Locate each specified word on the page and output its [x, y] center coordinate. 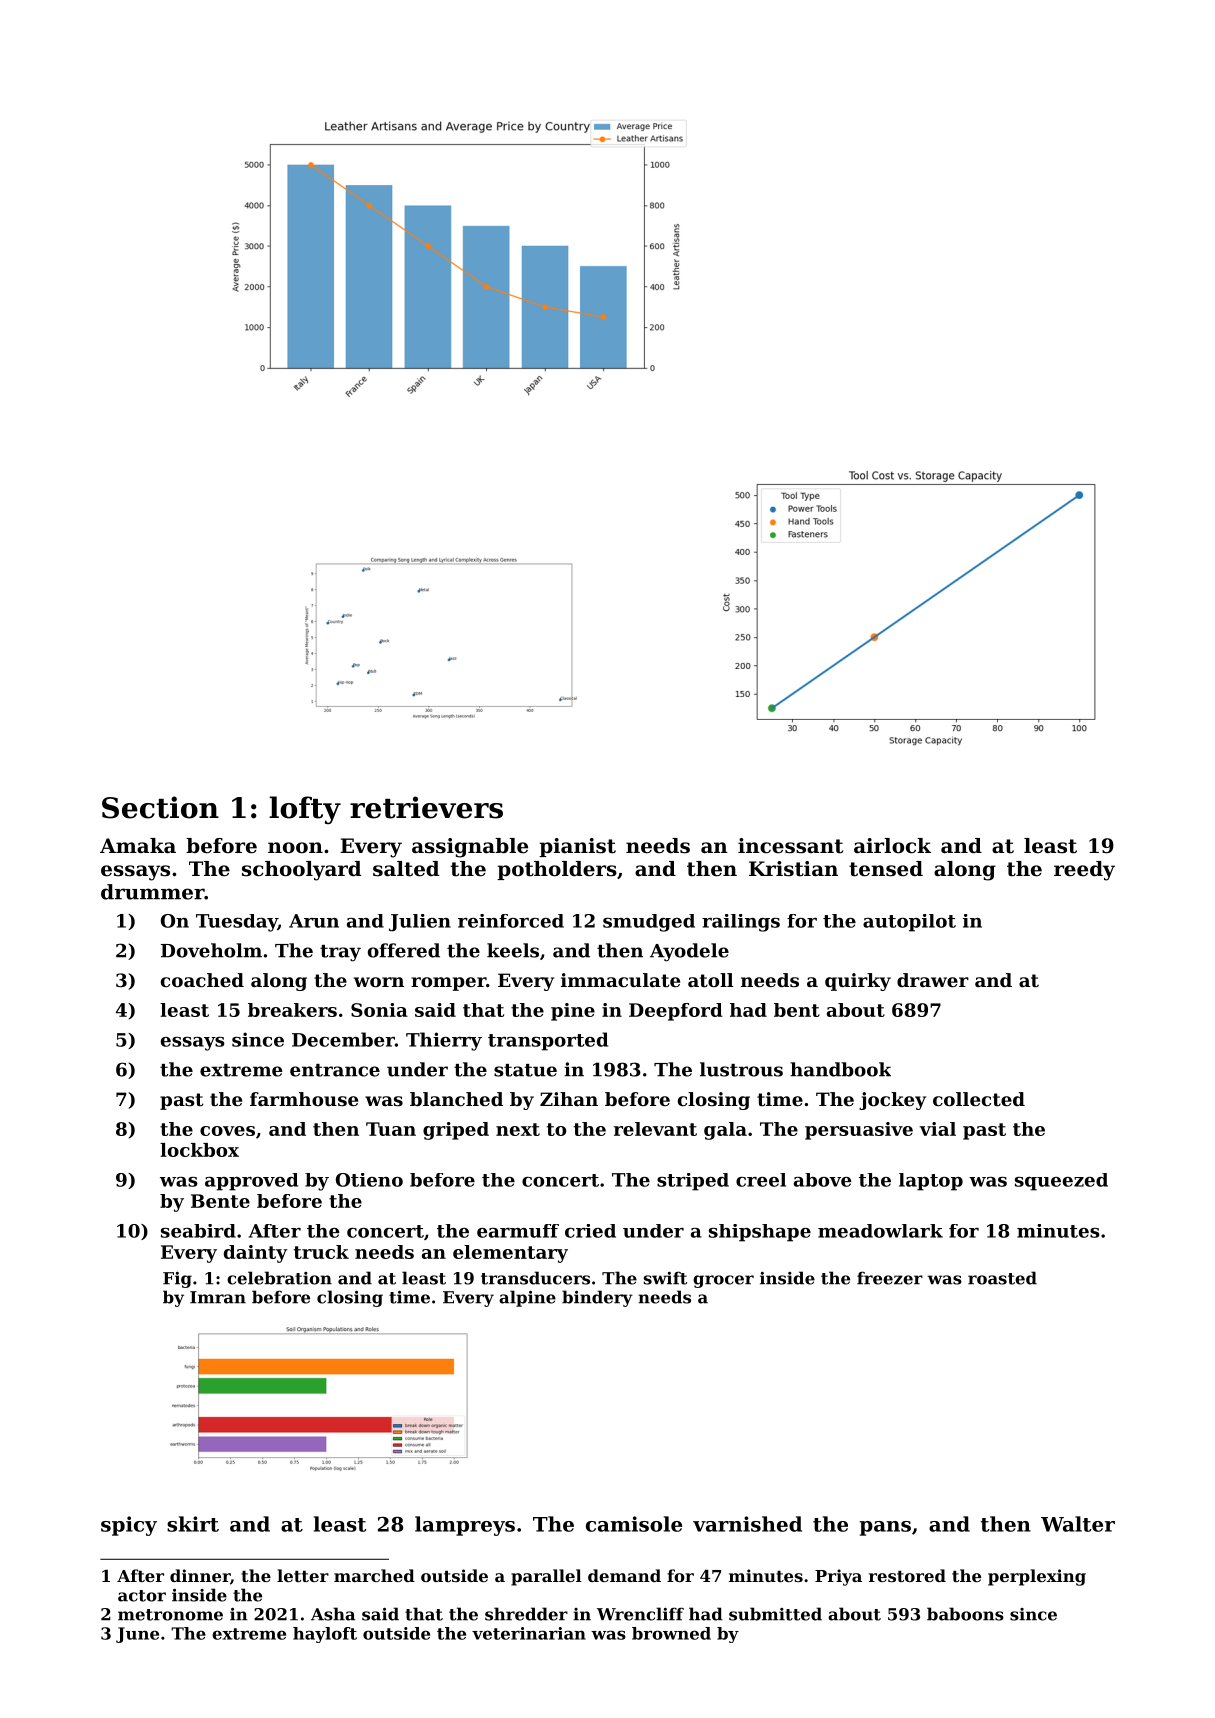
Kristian [793, 869]
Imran [218, 1297]
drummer [152, 892]
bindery [597, 1298]
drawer [933, 980]
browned [671, 1633]
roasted [1002, 1278]
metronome [170, 1615]
